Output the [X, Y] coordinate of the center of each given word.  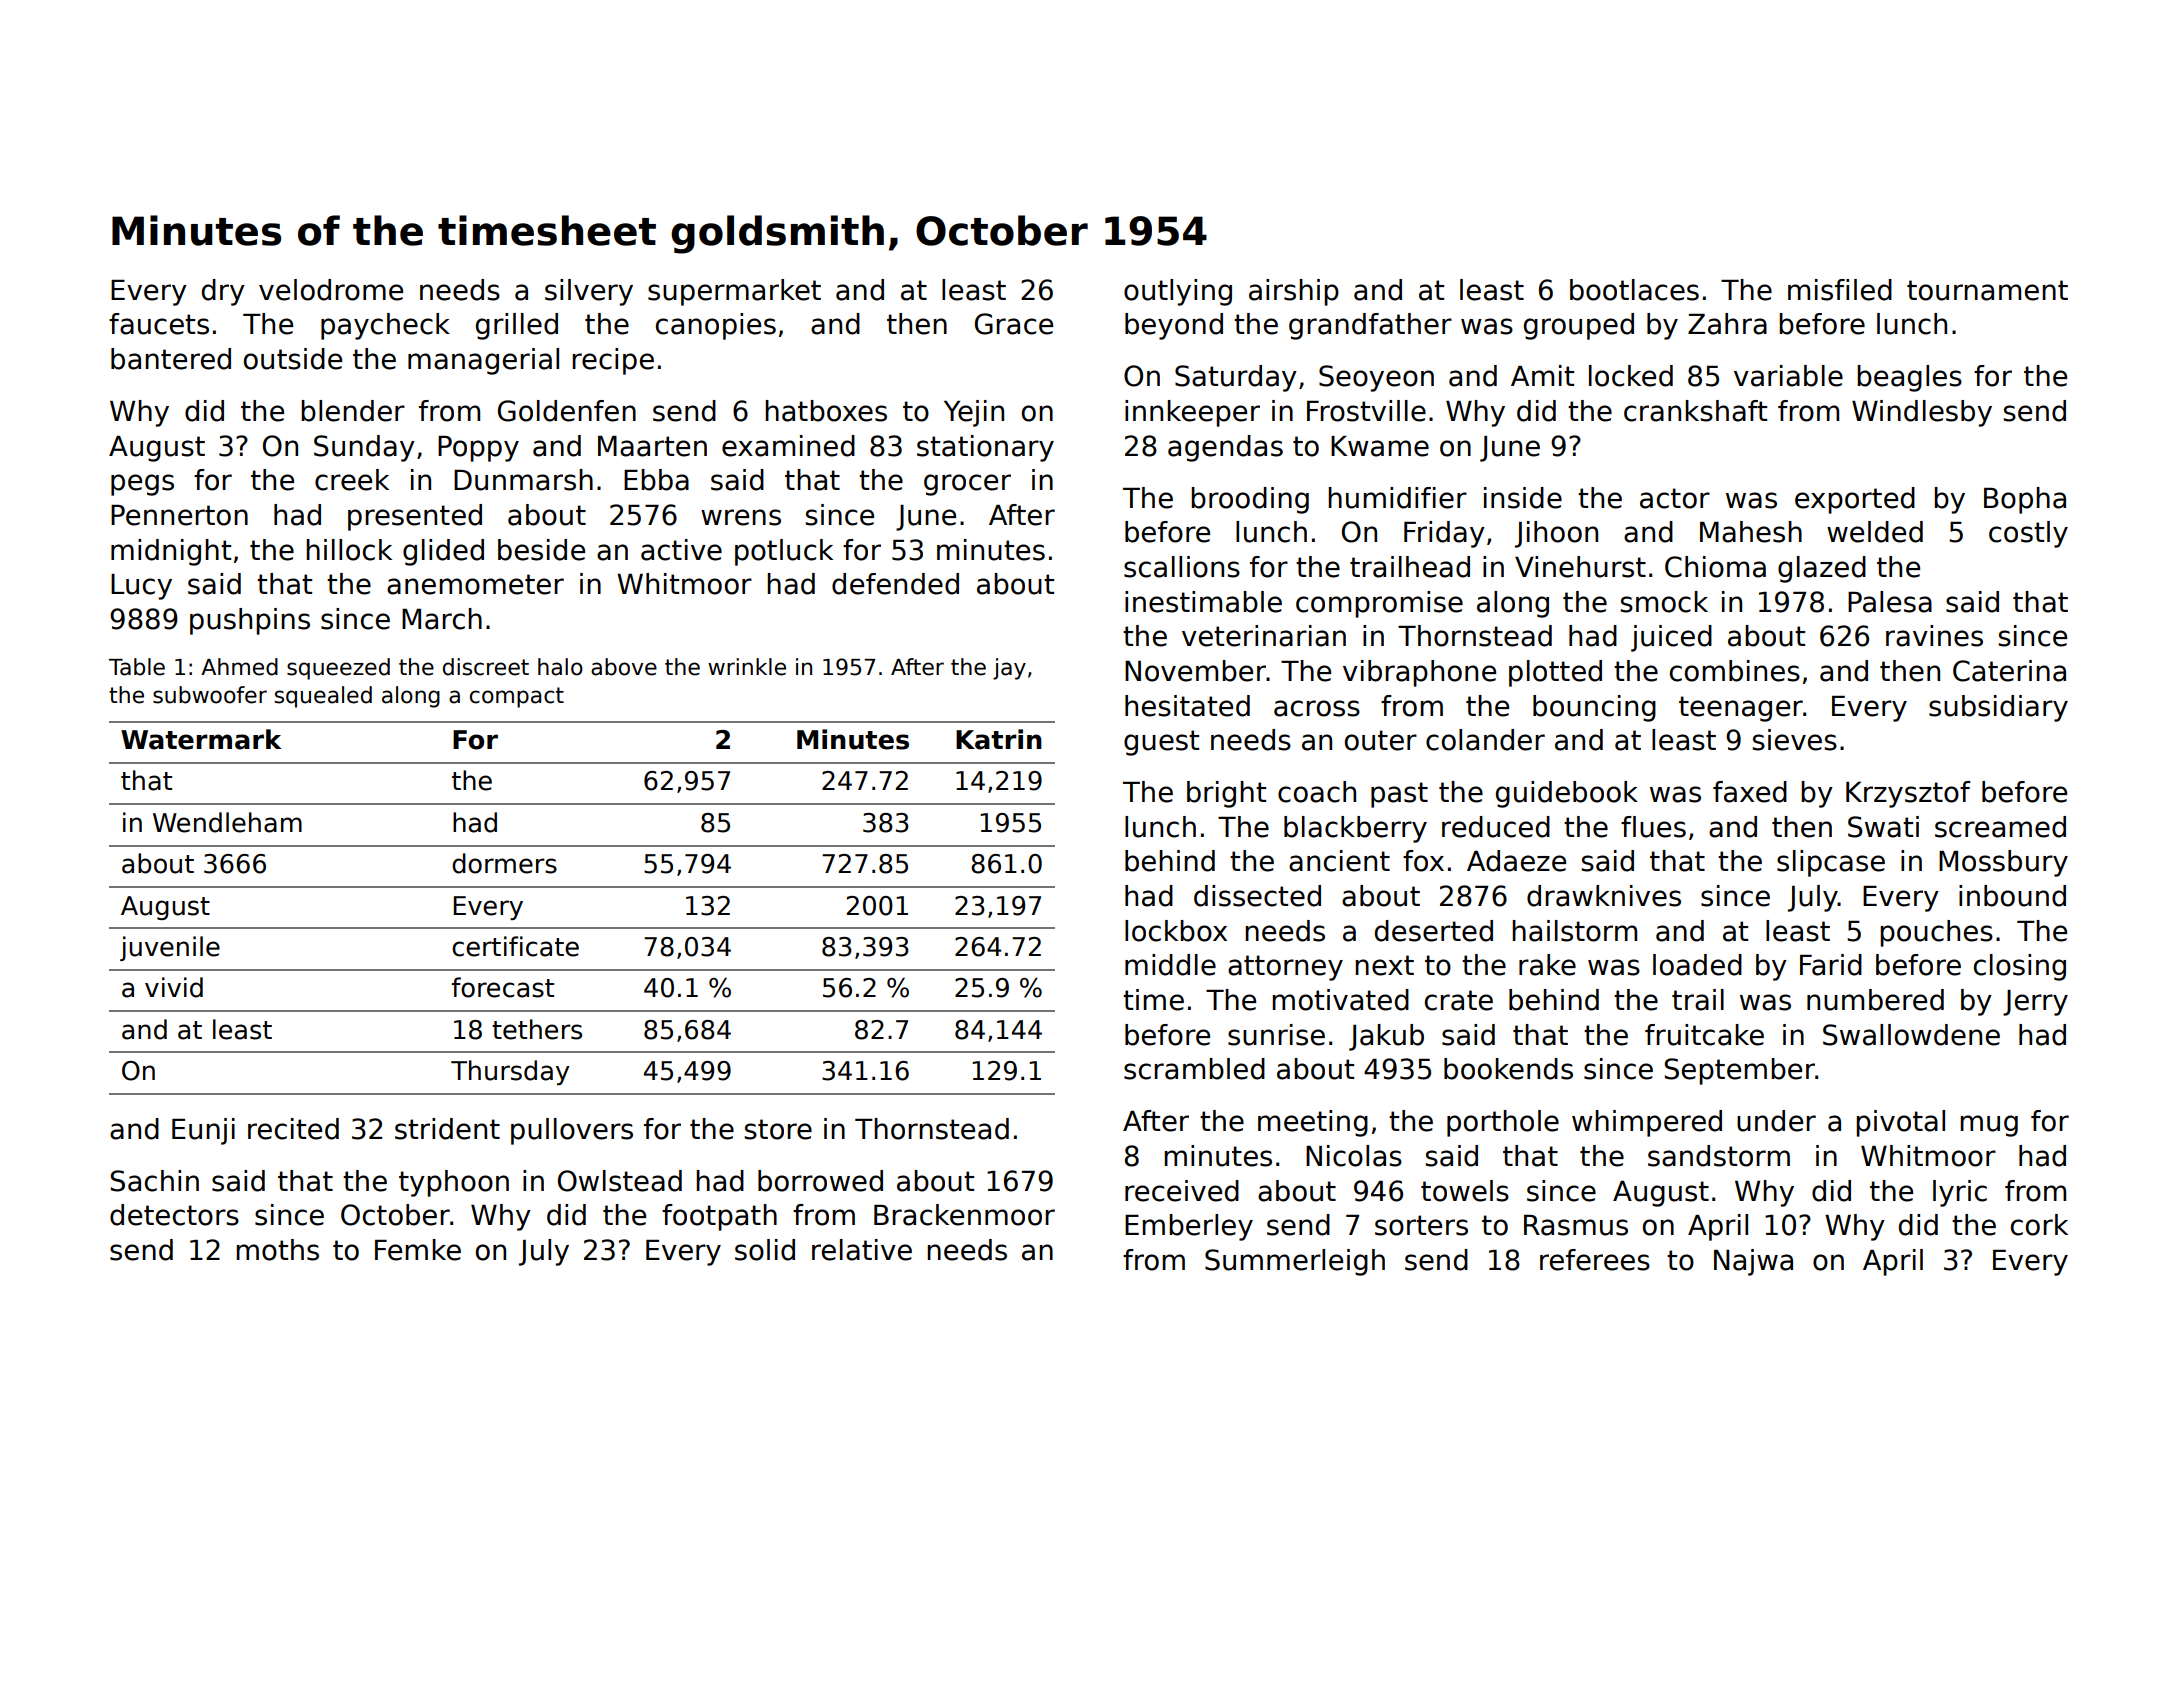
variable [1788, 376]
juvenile [170, 948]
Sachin [154, 1181]
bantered [171, 359]
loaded [1697, 965]
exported [1855, 500]
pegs [142, 485]
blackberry [1355, 829]
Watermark [201, 739]
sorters [1421, 1225]
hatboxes [826, 411]
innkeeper [1192, 413]
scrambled [1194, 1069]
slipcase [1831, 863]
